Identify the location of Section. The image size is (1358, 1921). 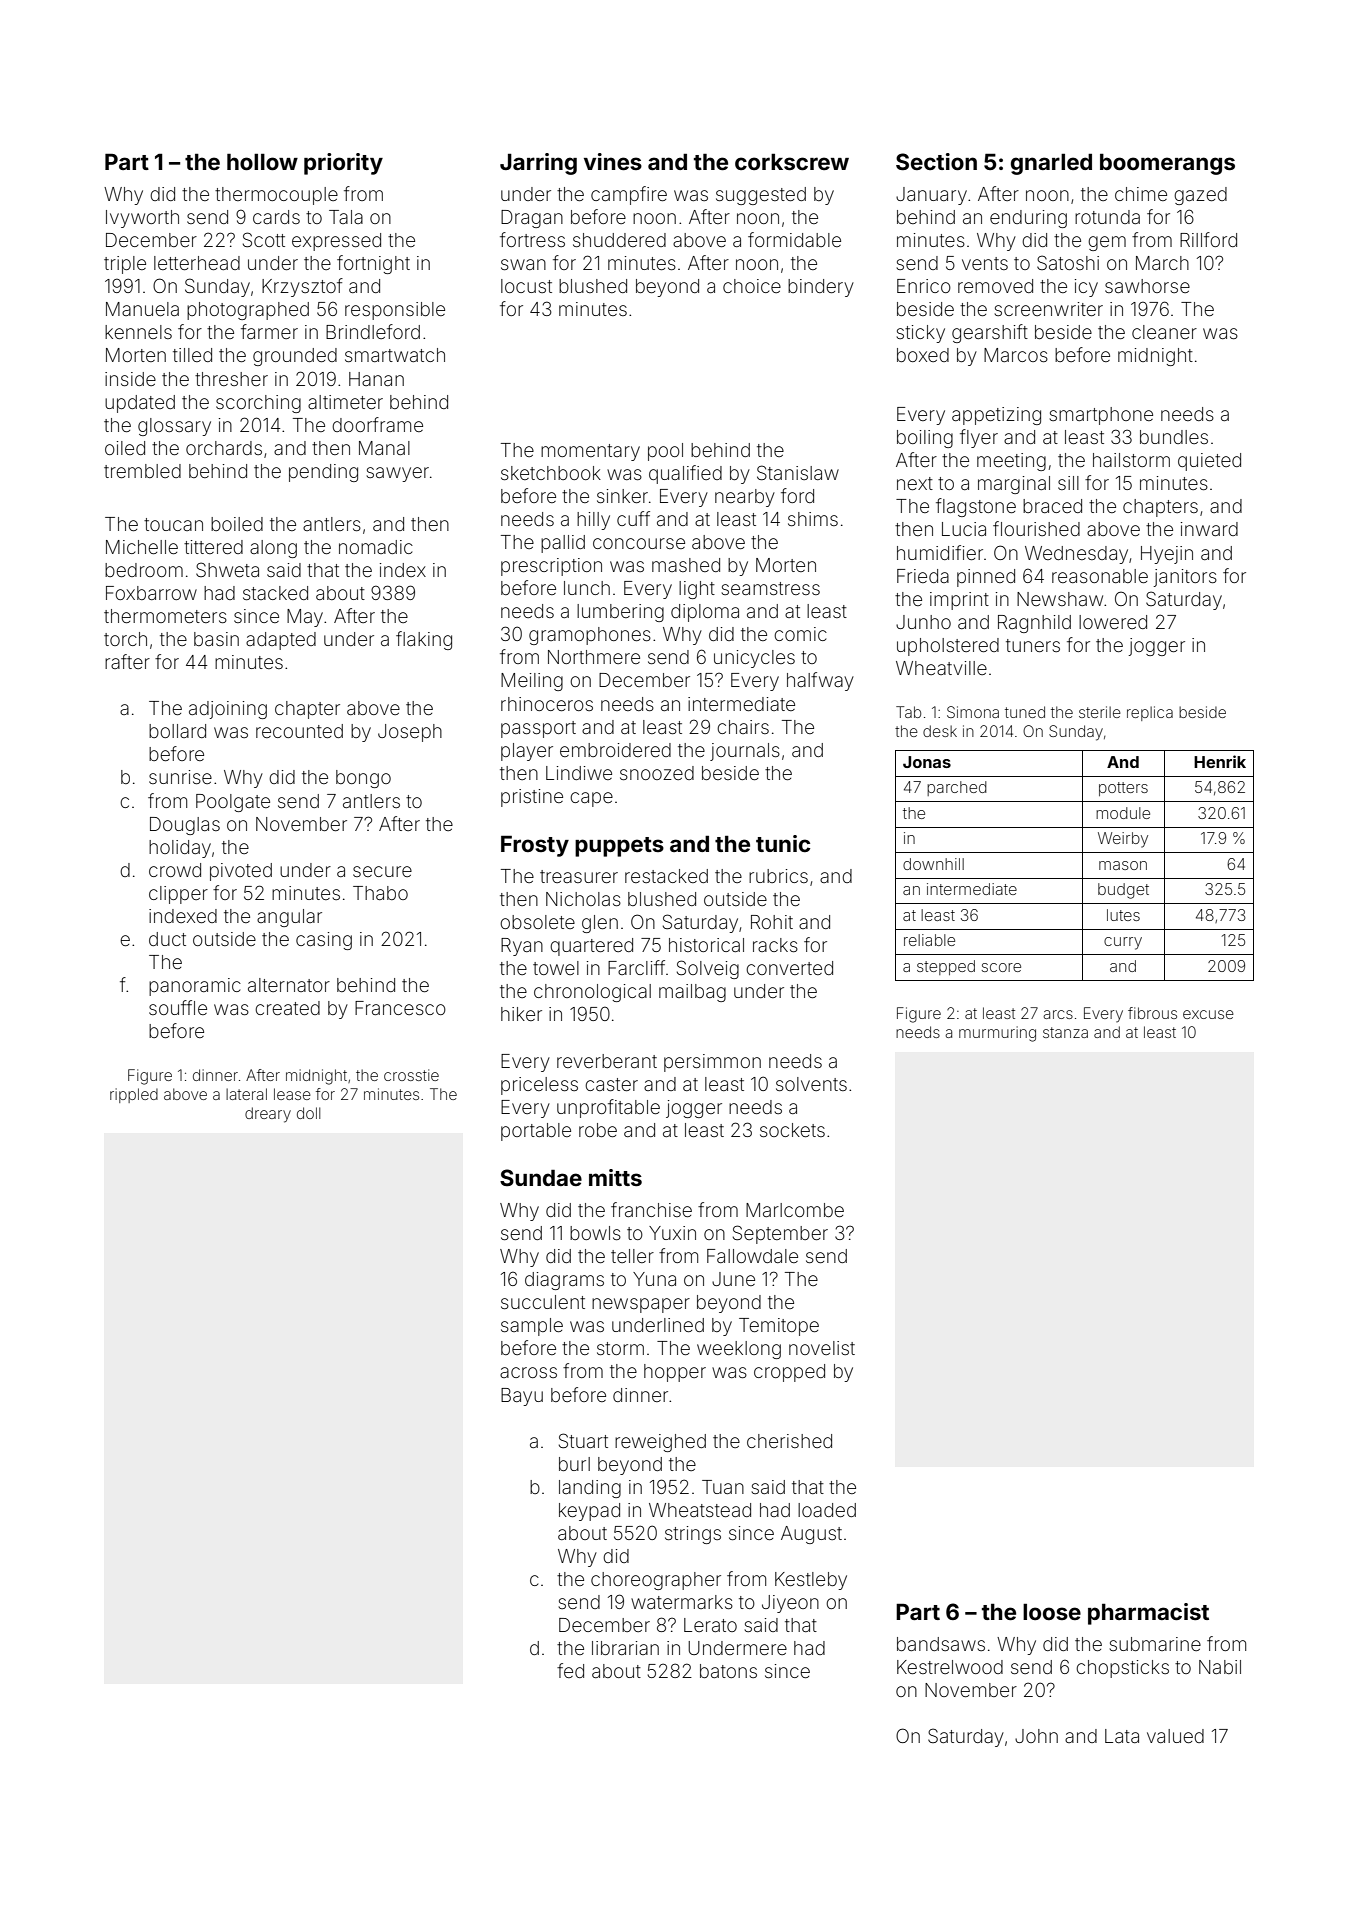
(936, 162).
